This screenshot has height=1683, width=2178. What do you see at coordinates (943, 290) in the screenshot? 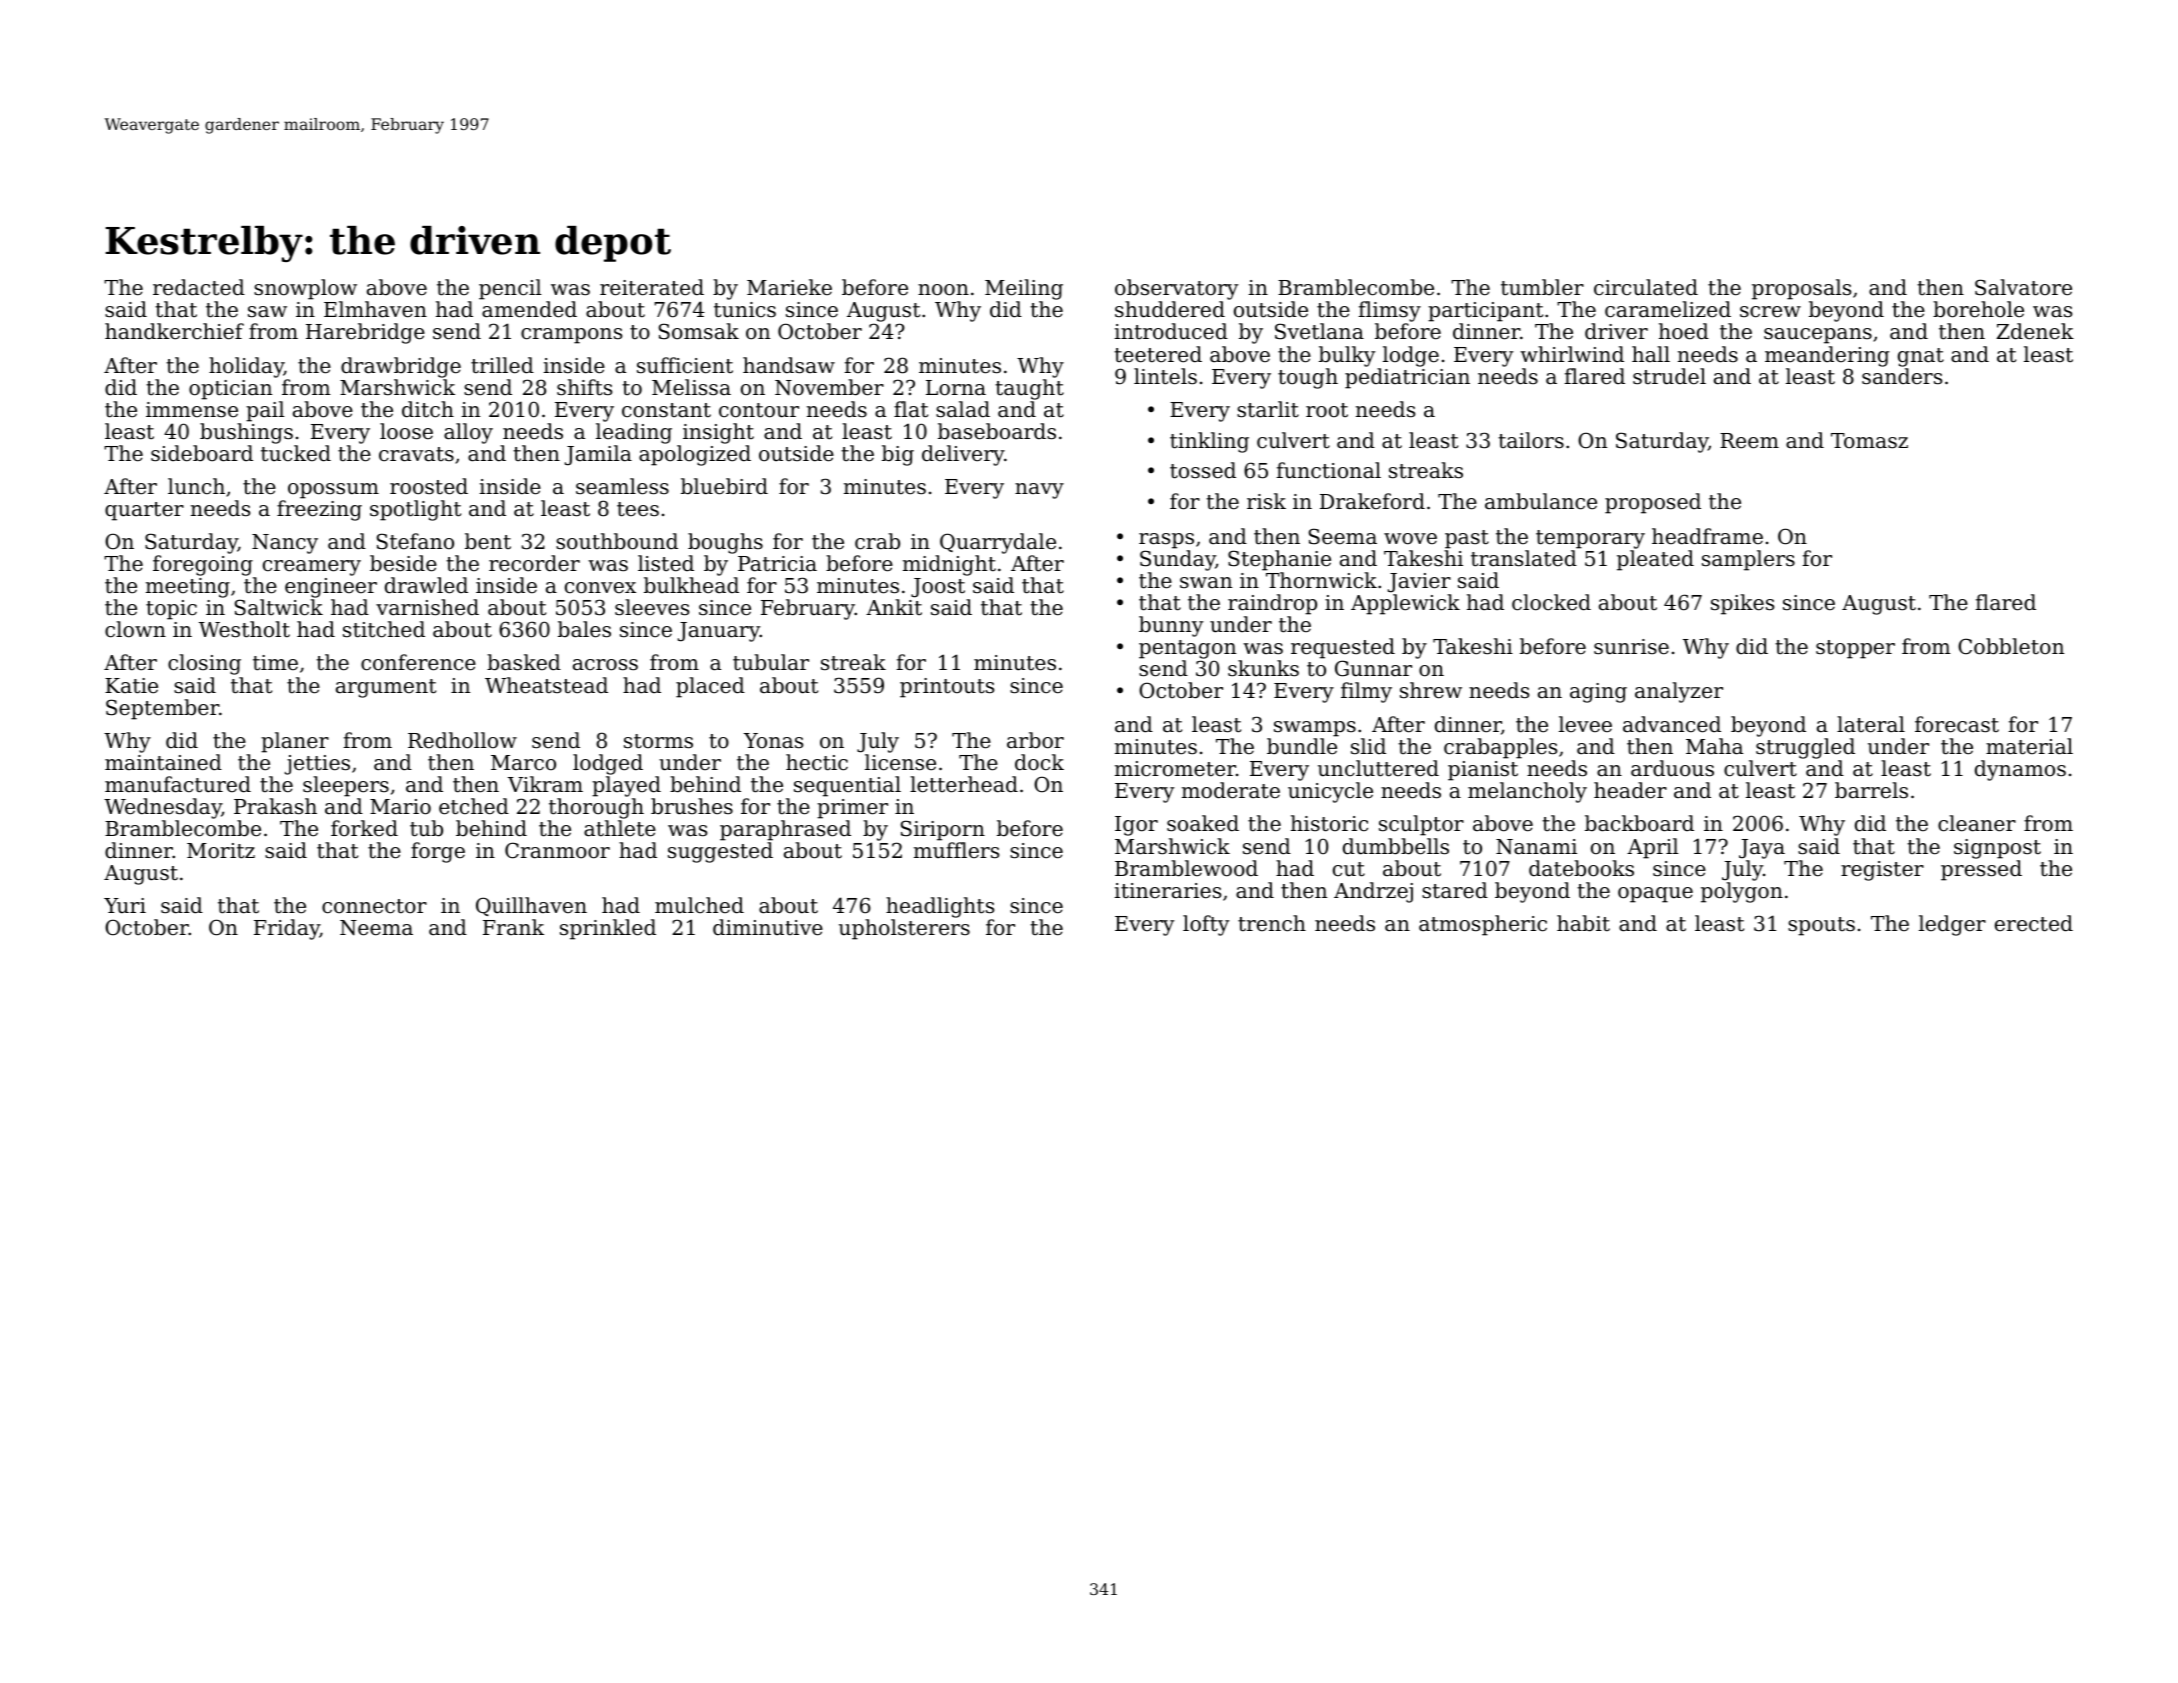
I see `noon` at bounding box center [943, 290].
